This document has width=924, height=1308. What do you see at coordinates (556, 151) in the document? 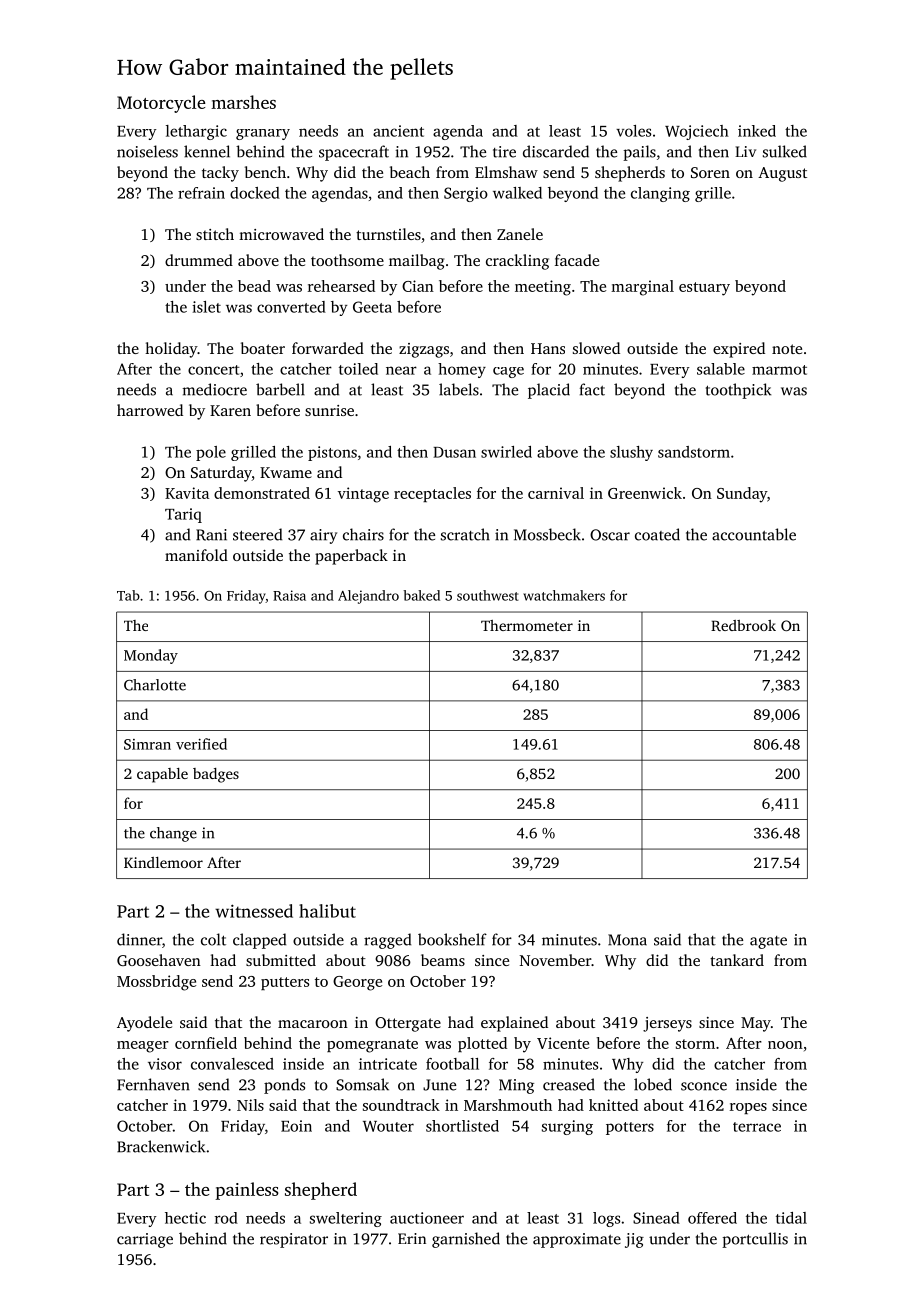
I see `discarded` at bounding box center [556, 151].
